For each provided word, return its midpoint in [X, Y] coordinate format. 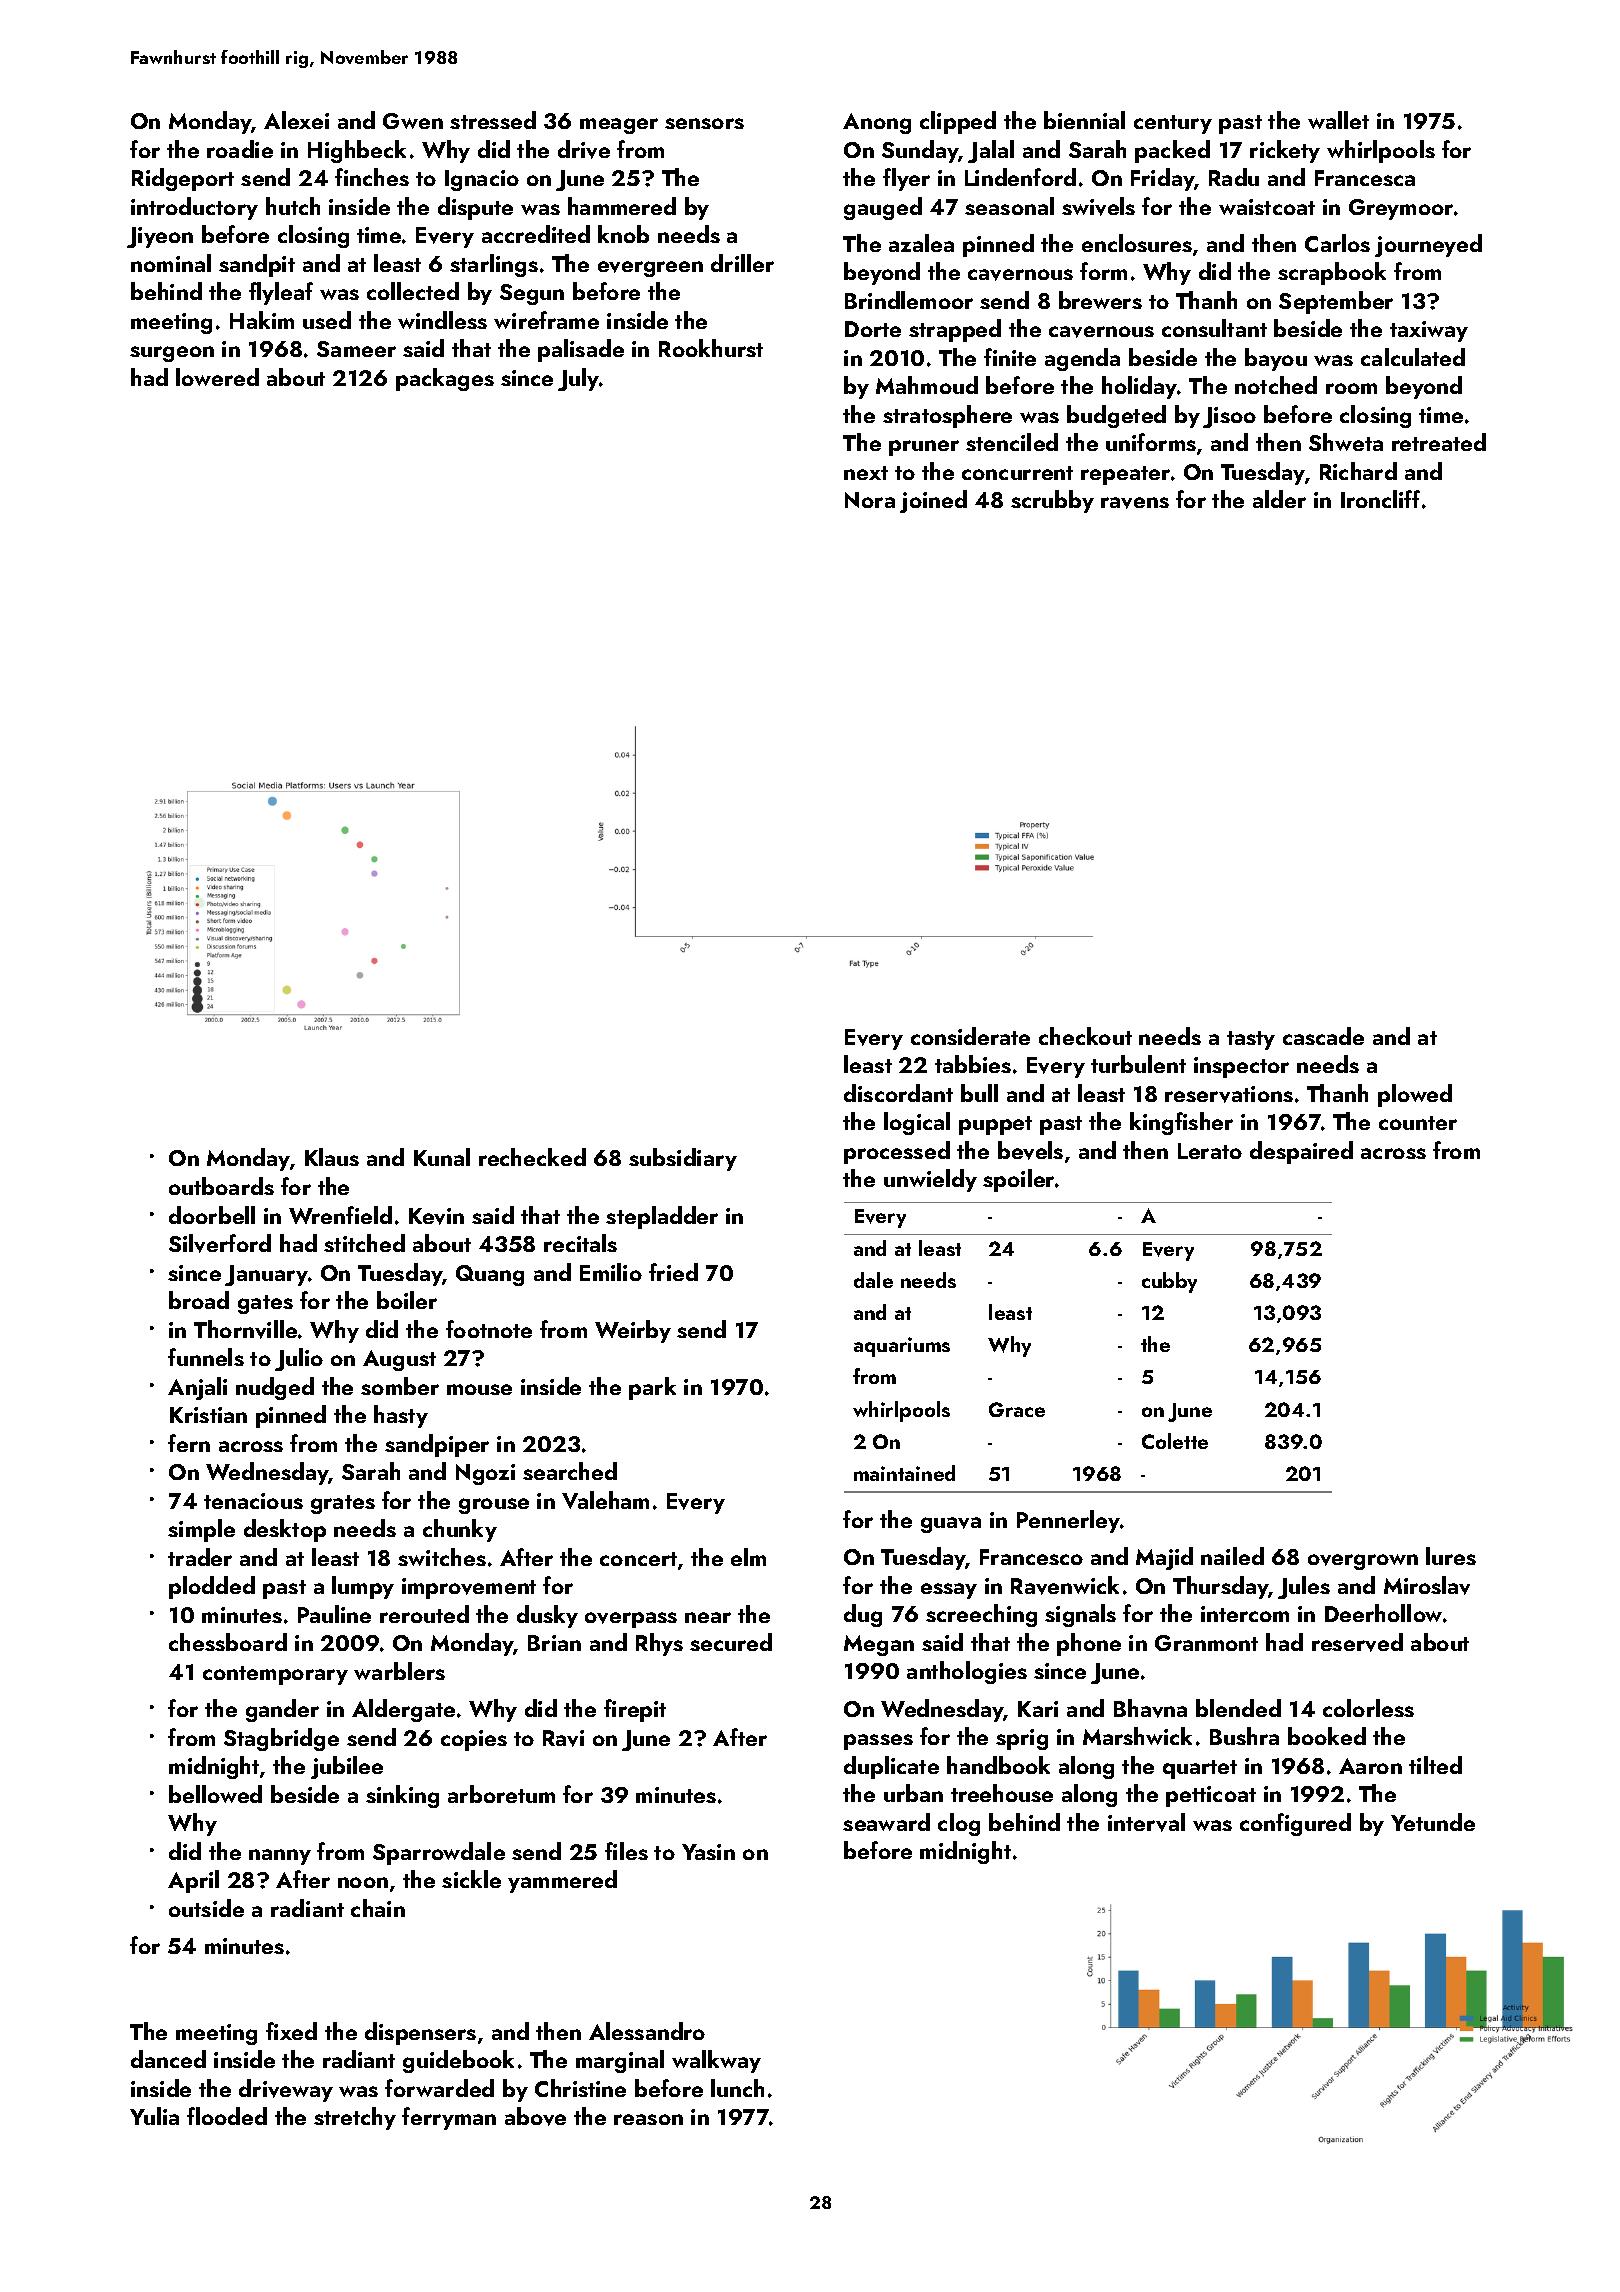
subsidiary [683, 1159]
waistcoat [1267, 207]
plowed [1415, 1095]
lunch [737, 2088]
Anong [877, 123]
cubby [1169, 1282]
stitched [364, 1243]
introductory [194, 208]
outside [206, 1908]
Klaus [332, 1157]
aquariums [902, 1347]
